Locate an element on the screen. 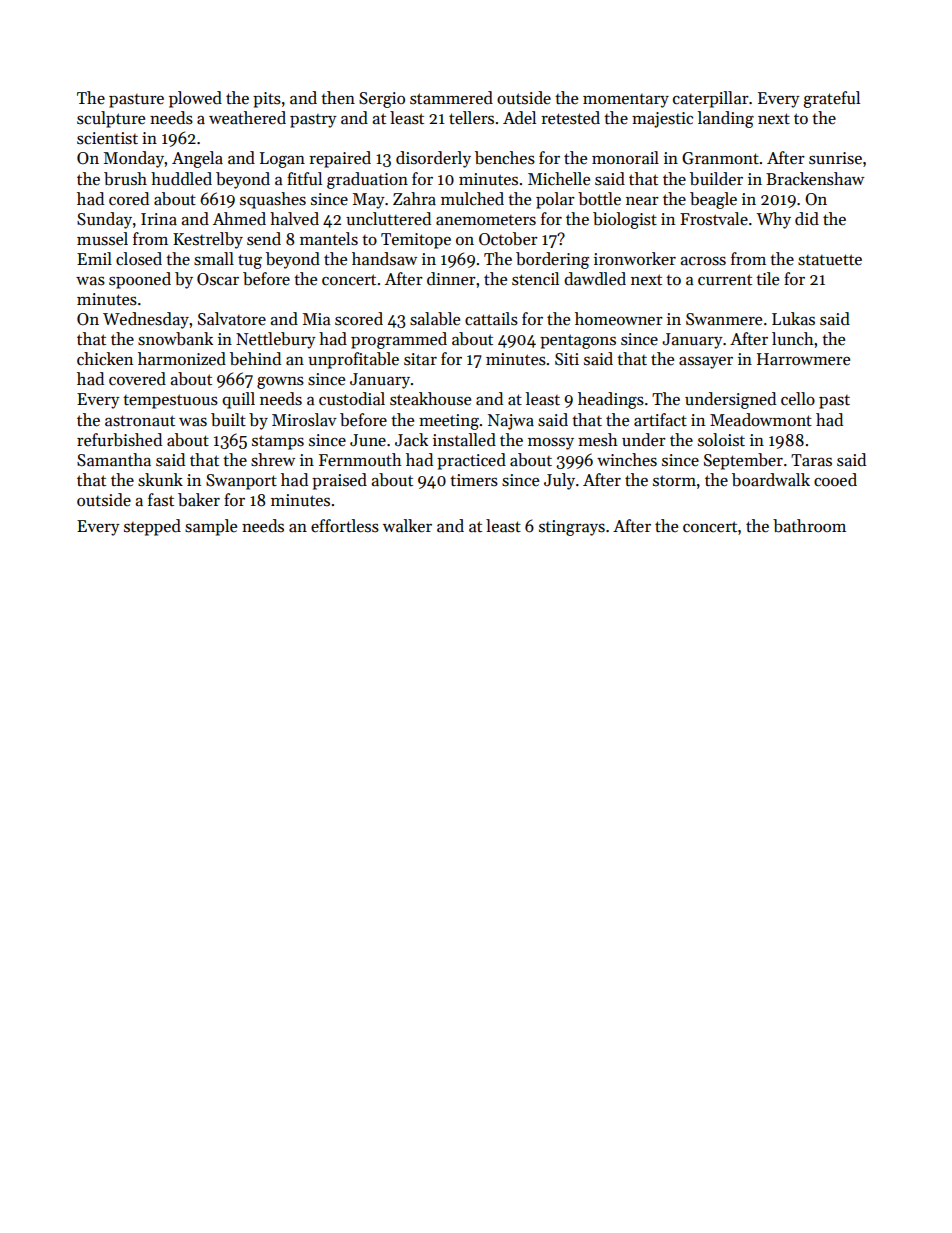  plowed is located at coordinates (195, 99).
